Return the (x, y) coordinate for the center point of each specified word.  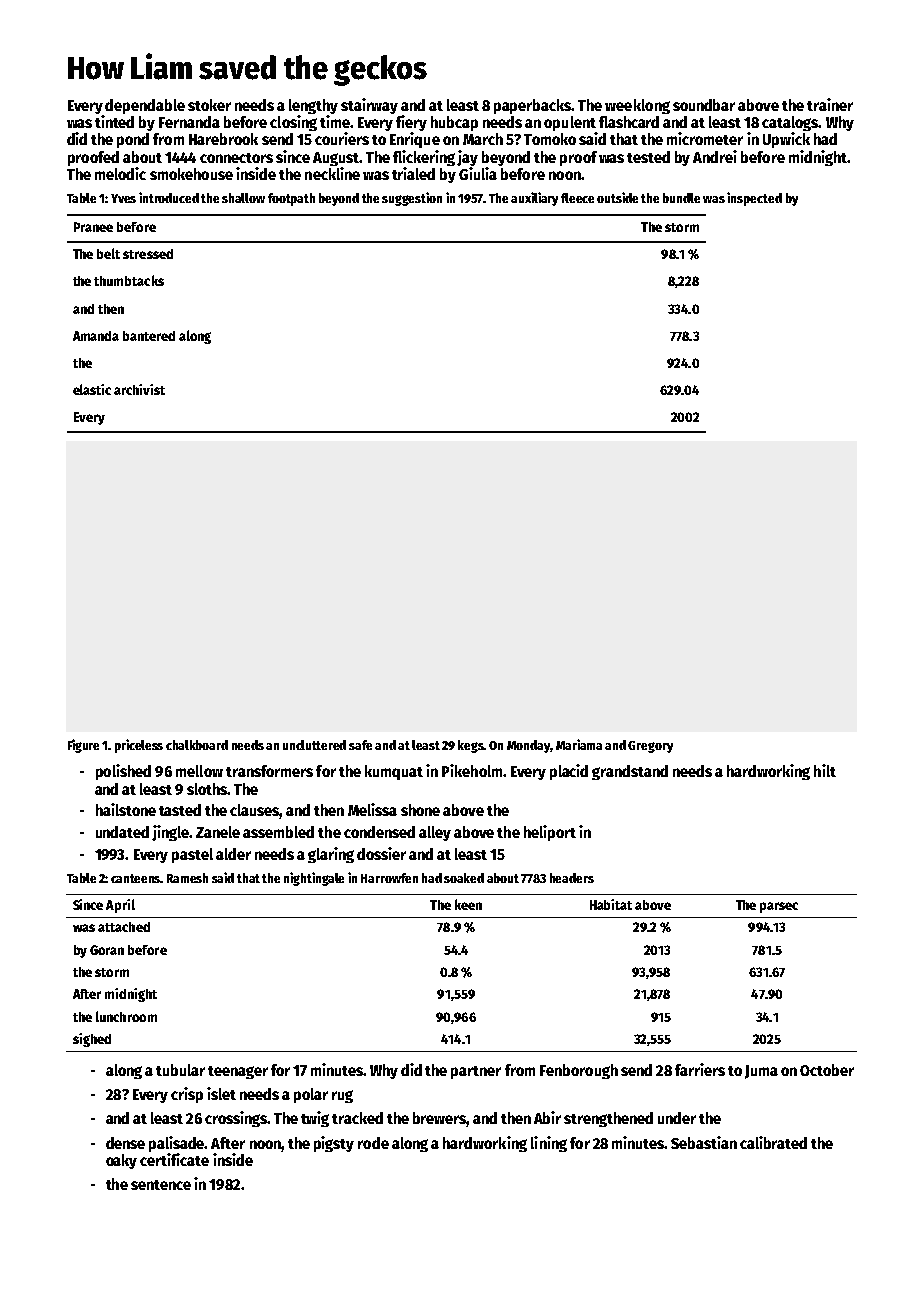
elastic (92, 389)
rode (373, 1143)
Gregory (650, 747)
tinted (114, 121)
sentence (161, 1185)
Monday (529, 746)
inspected (754, 199)
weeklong (637, 106)
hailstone (126, 809)
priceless (139, 746)
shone (420, 810)
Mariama (579, 744)
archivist (139, 389)
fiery (411, 123)
